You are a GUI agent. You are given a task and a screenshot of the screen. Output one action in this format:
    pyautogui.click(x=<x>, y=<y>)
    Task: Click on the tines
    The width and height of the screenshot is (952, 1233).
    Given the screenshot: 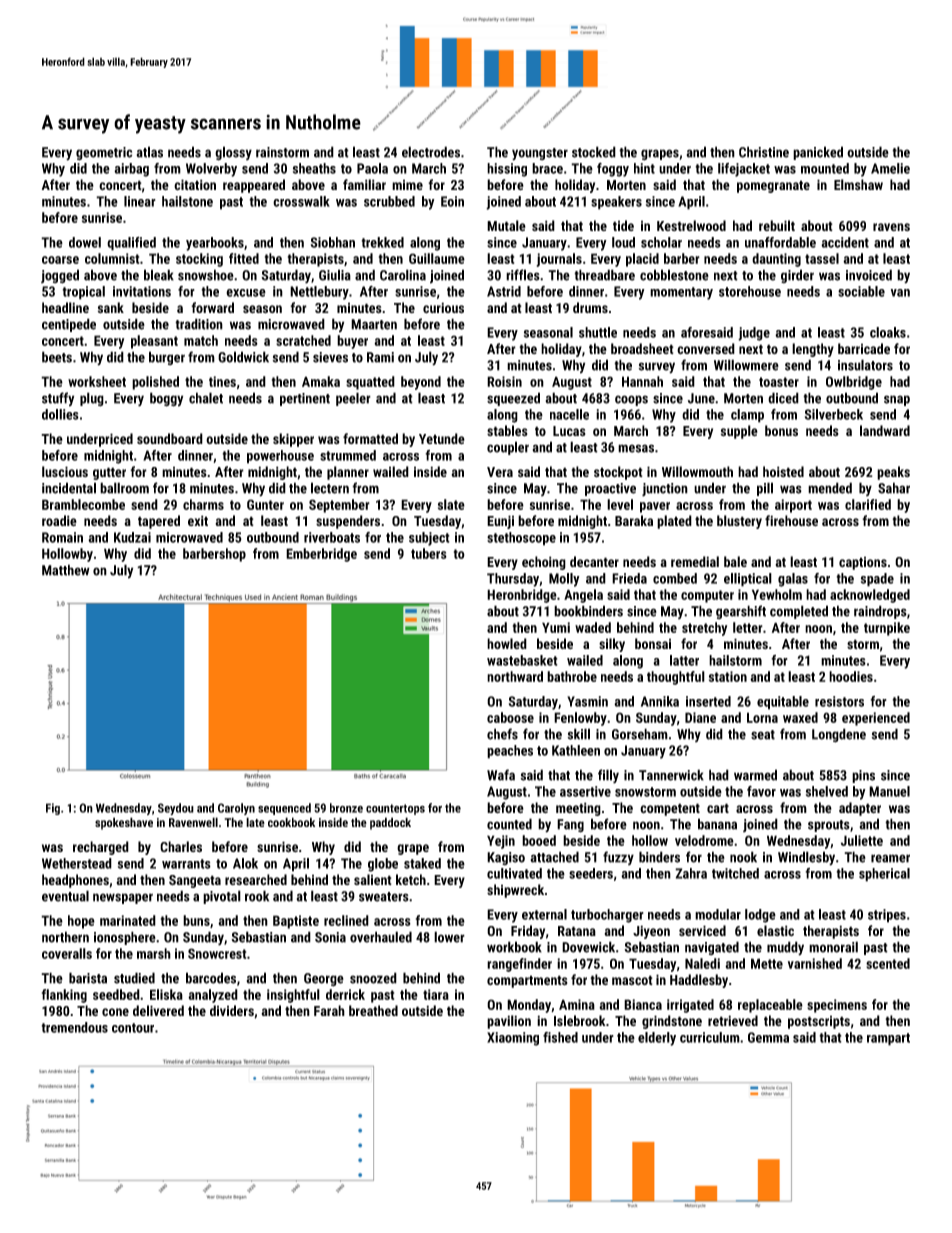 What is the action you would take?
    pyautogui.click(x=222, y=381)
